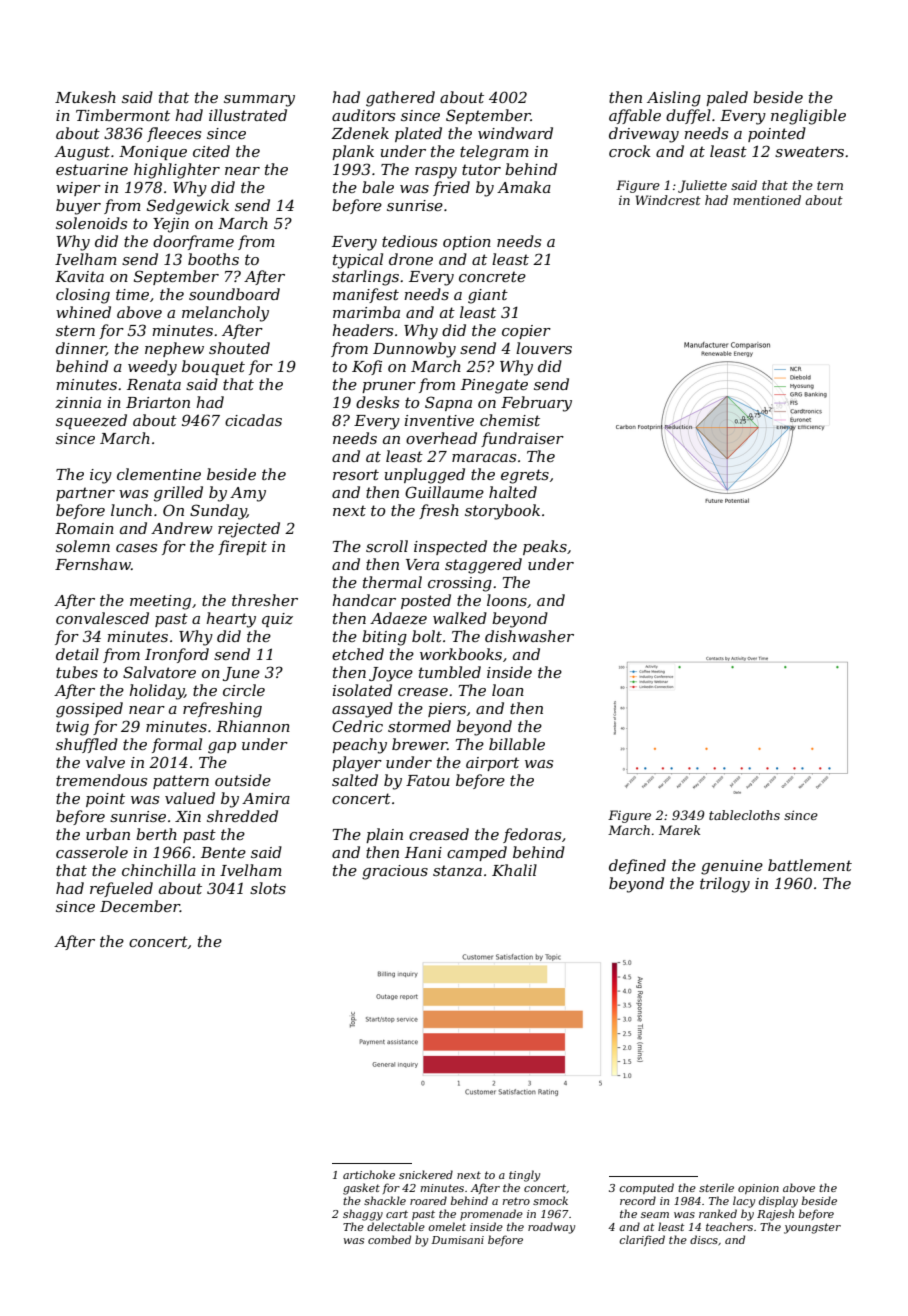  I want to click on shaggy, so click(363, 1215).
